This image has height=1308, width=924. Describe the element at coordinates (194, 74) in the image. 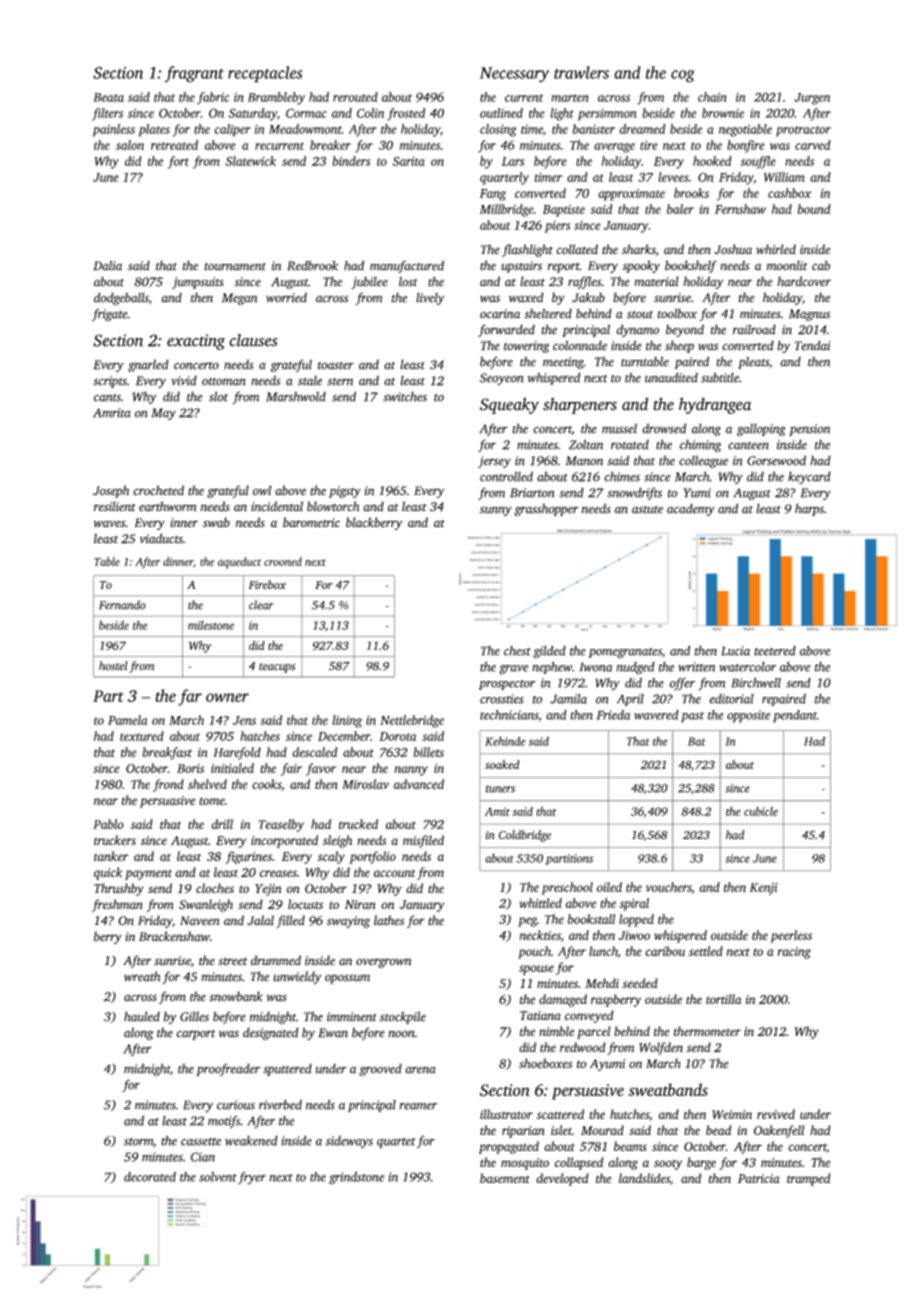

I see `fragrant` at that location.
